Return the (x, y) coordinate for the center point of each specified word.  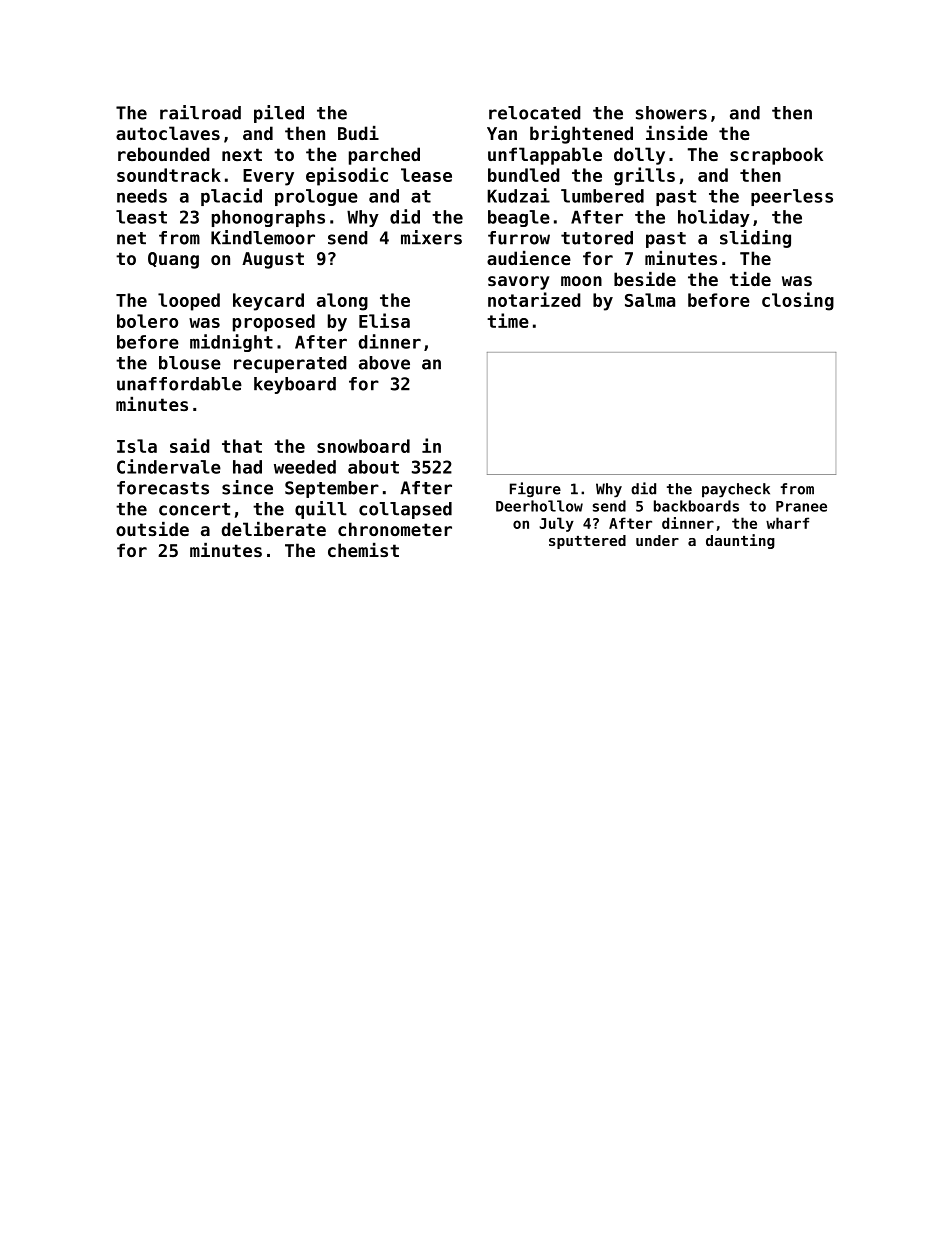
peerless (792, 197)
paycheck (736, 490)
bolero (147, 321)
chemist (363, 550)
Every (268, 177)
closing (798, 301)
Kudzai (518, 195)
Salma (650, 300)
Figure (535, 489)
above (384, 363)
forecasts (163, 488)
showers (671, 113)
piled (279, 114)
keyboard (295, 385)
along (342, 302)
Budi (358, 133)
